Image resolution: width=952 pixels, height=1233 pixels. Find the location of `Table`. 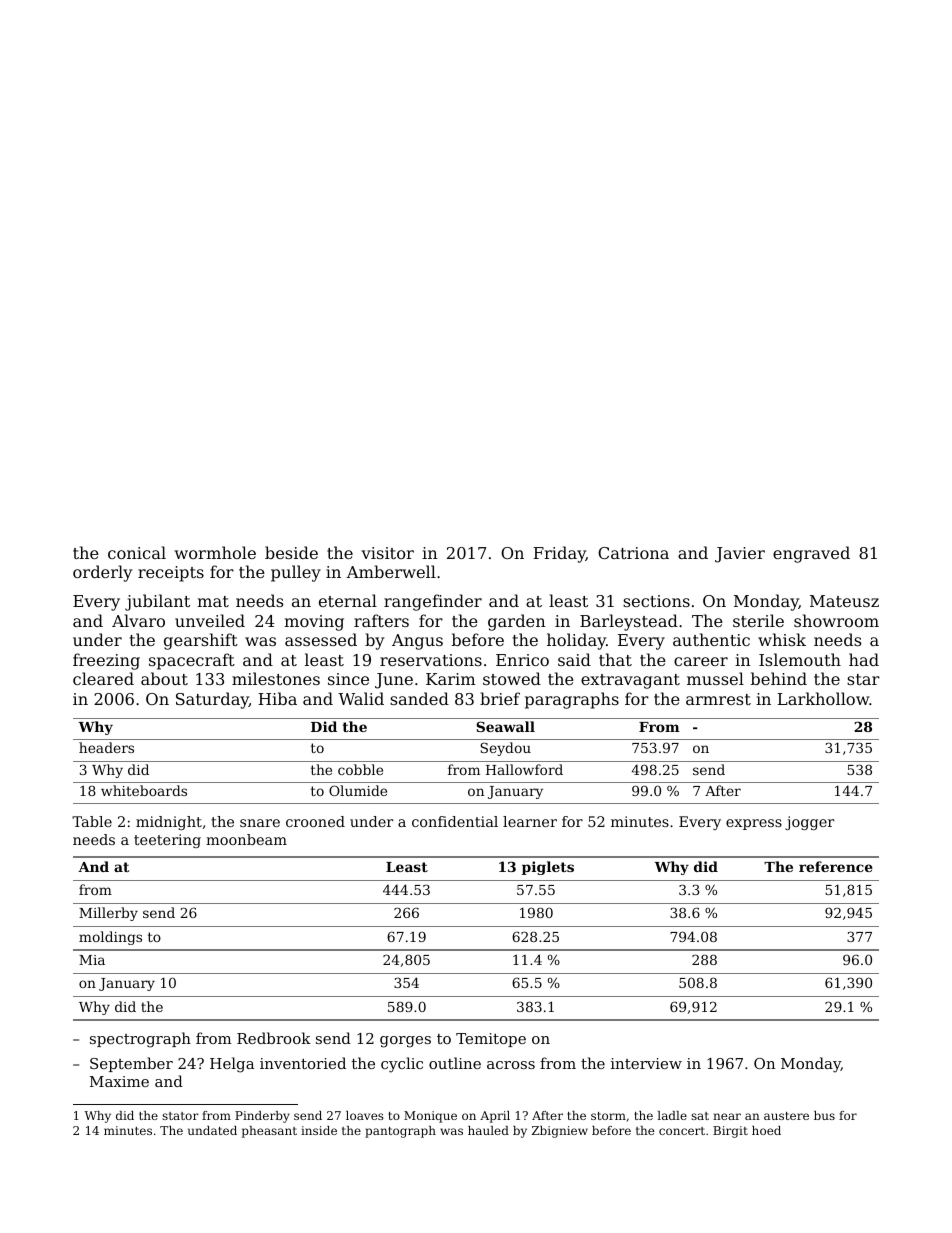

Table is located at coordinates (92, 821).
